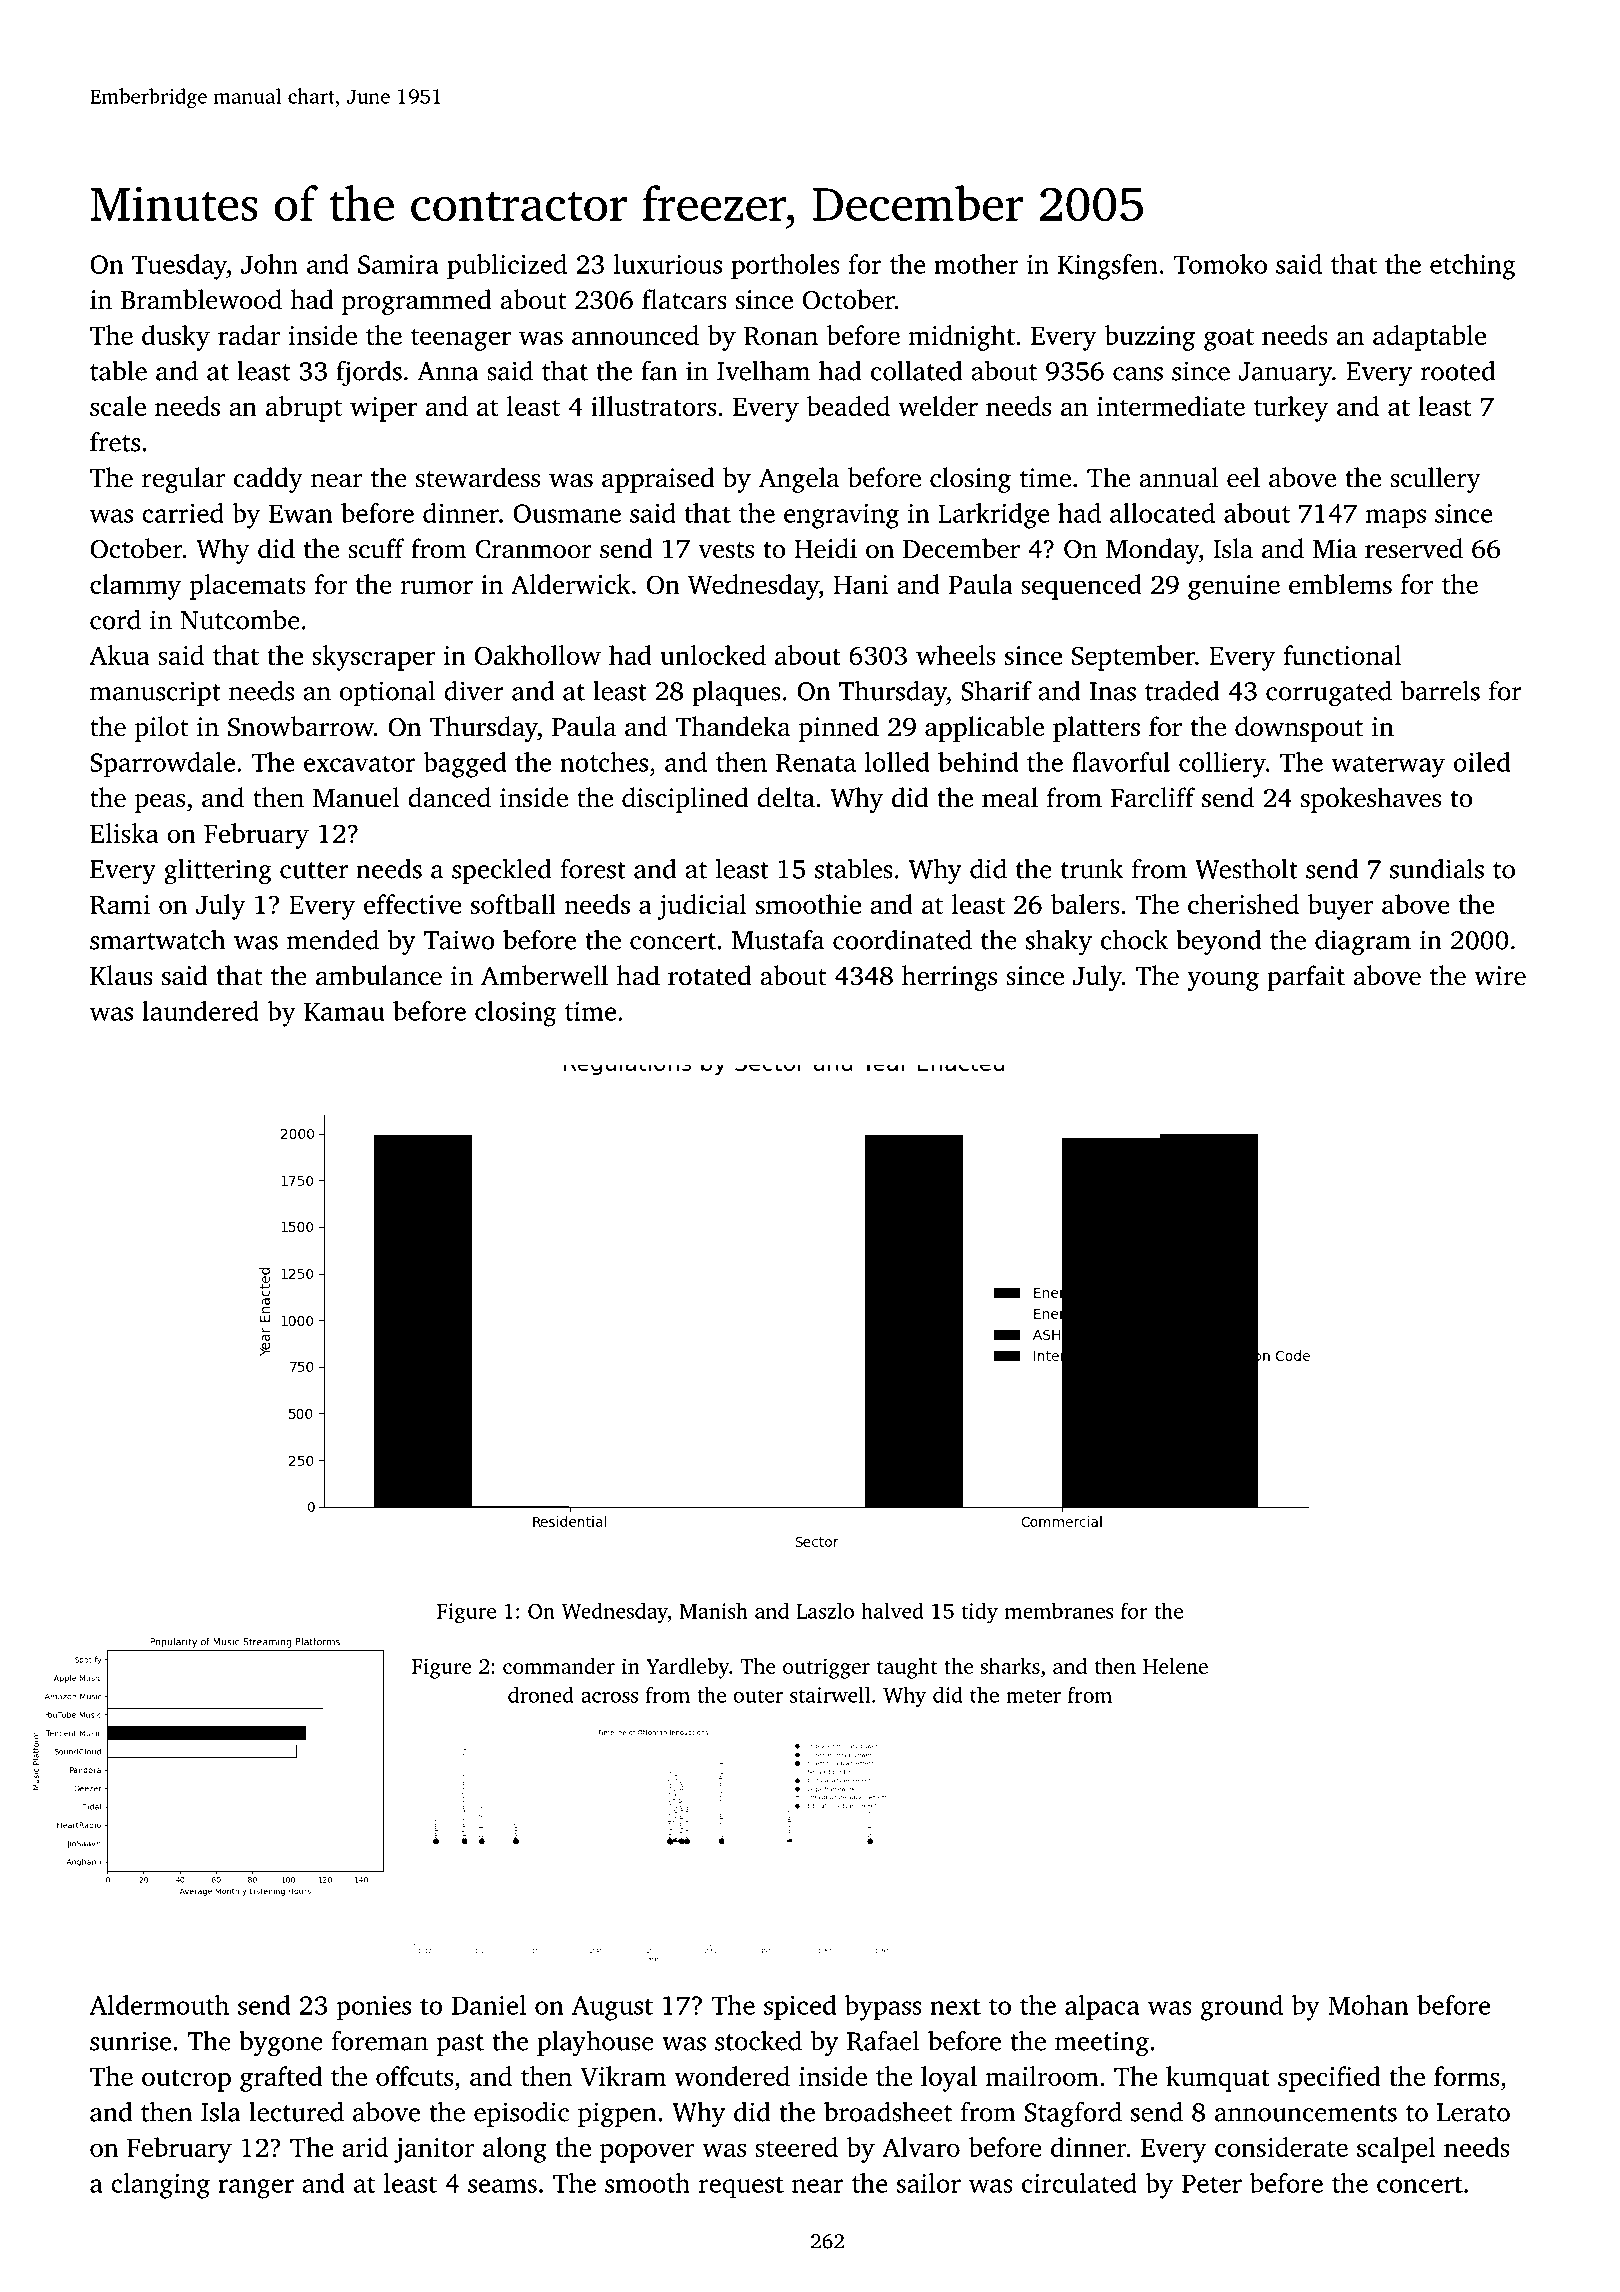 This screenshot has width=1620, height=2292. What do you see at coordinates (667, 264) in the screenshot?
I see `luxurious` at bounding box center [667, 264].
